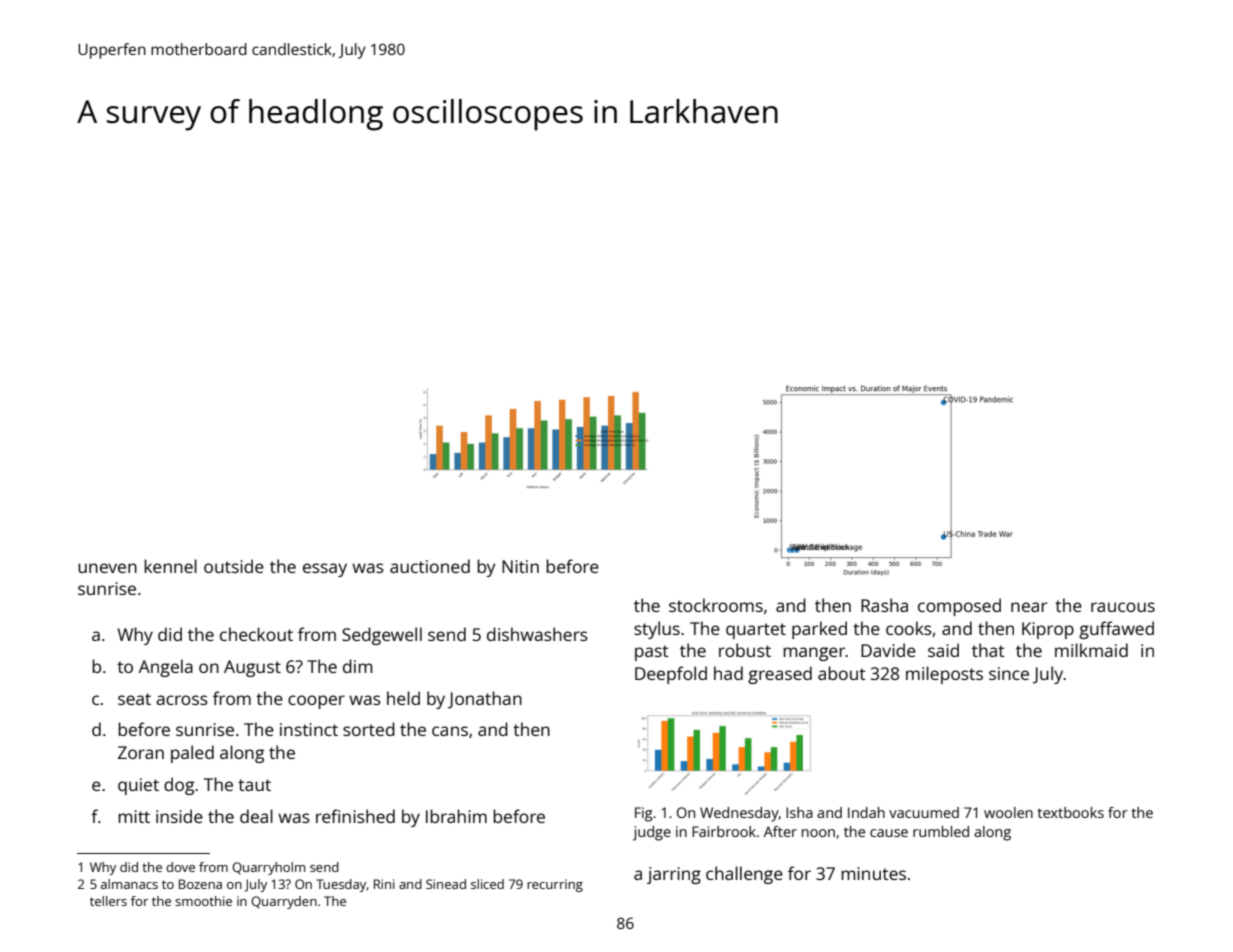  Describe the element at coordinates (756, 631) in the page. I see `quartet` at that location.
